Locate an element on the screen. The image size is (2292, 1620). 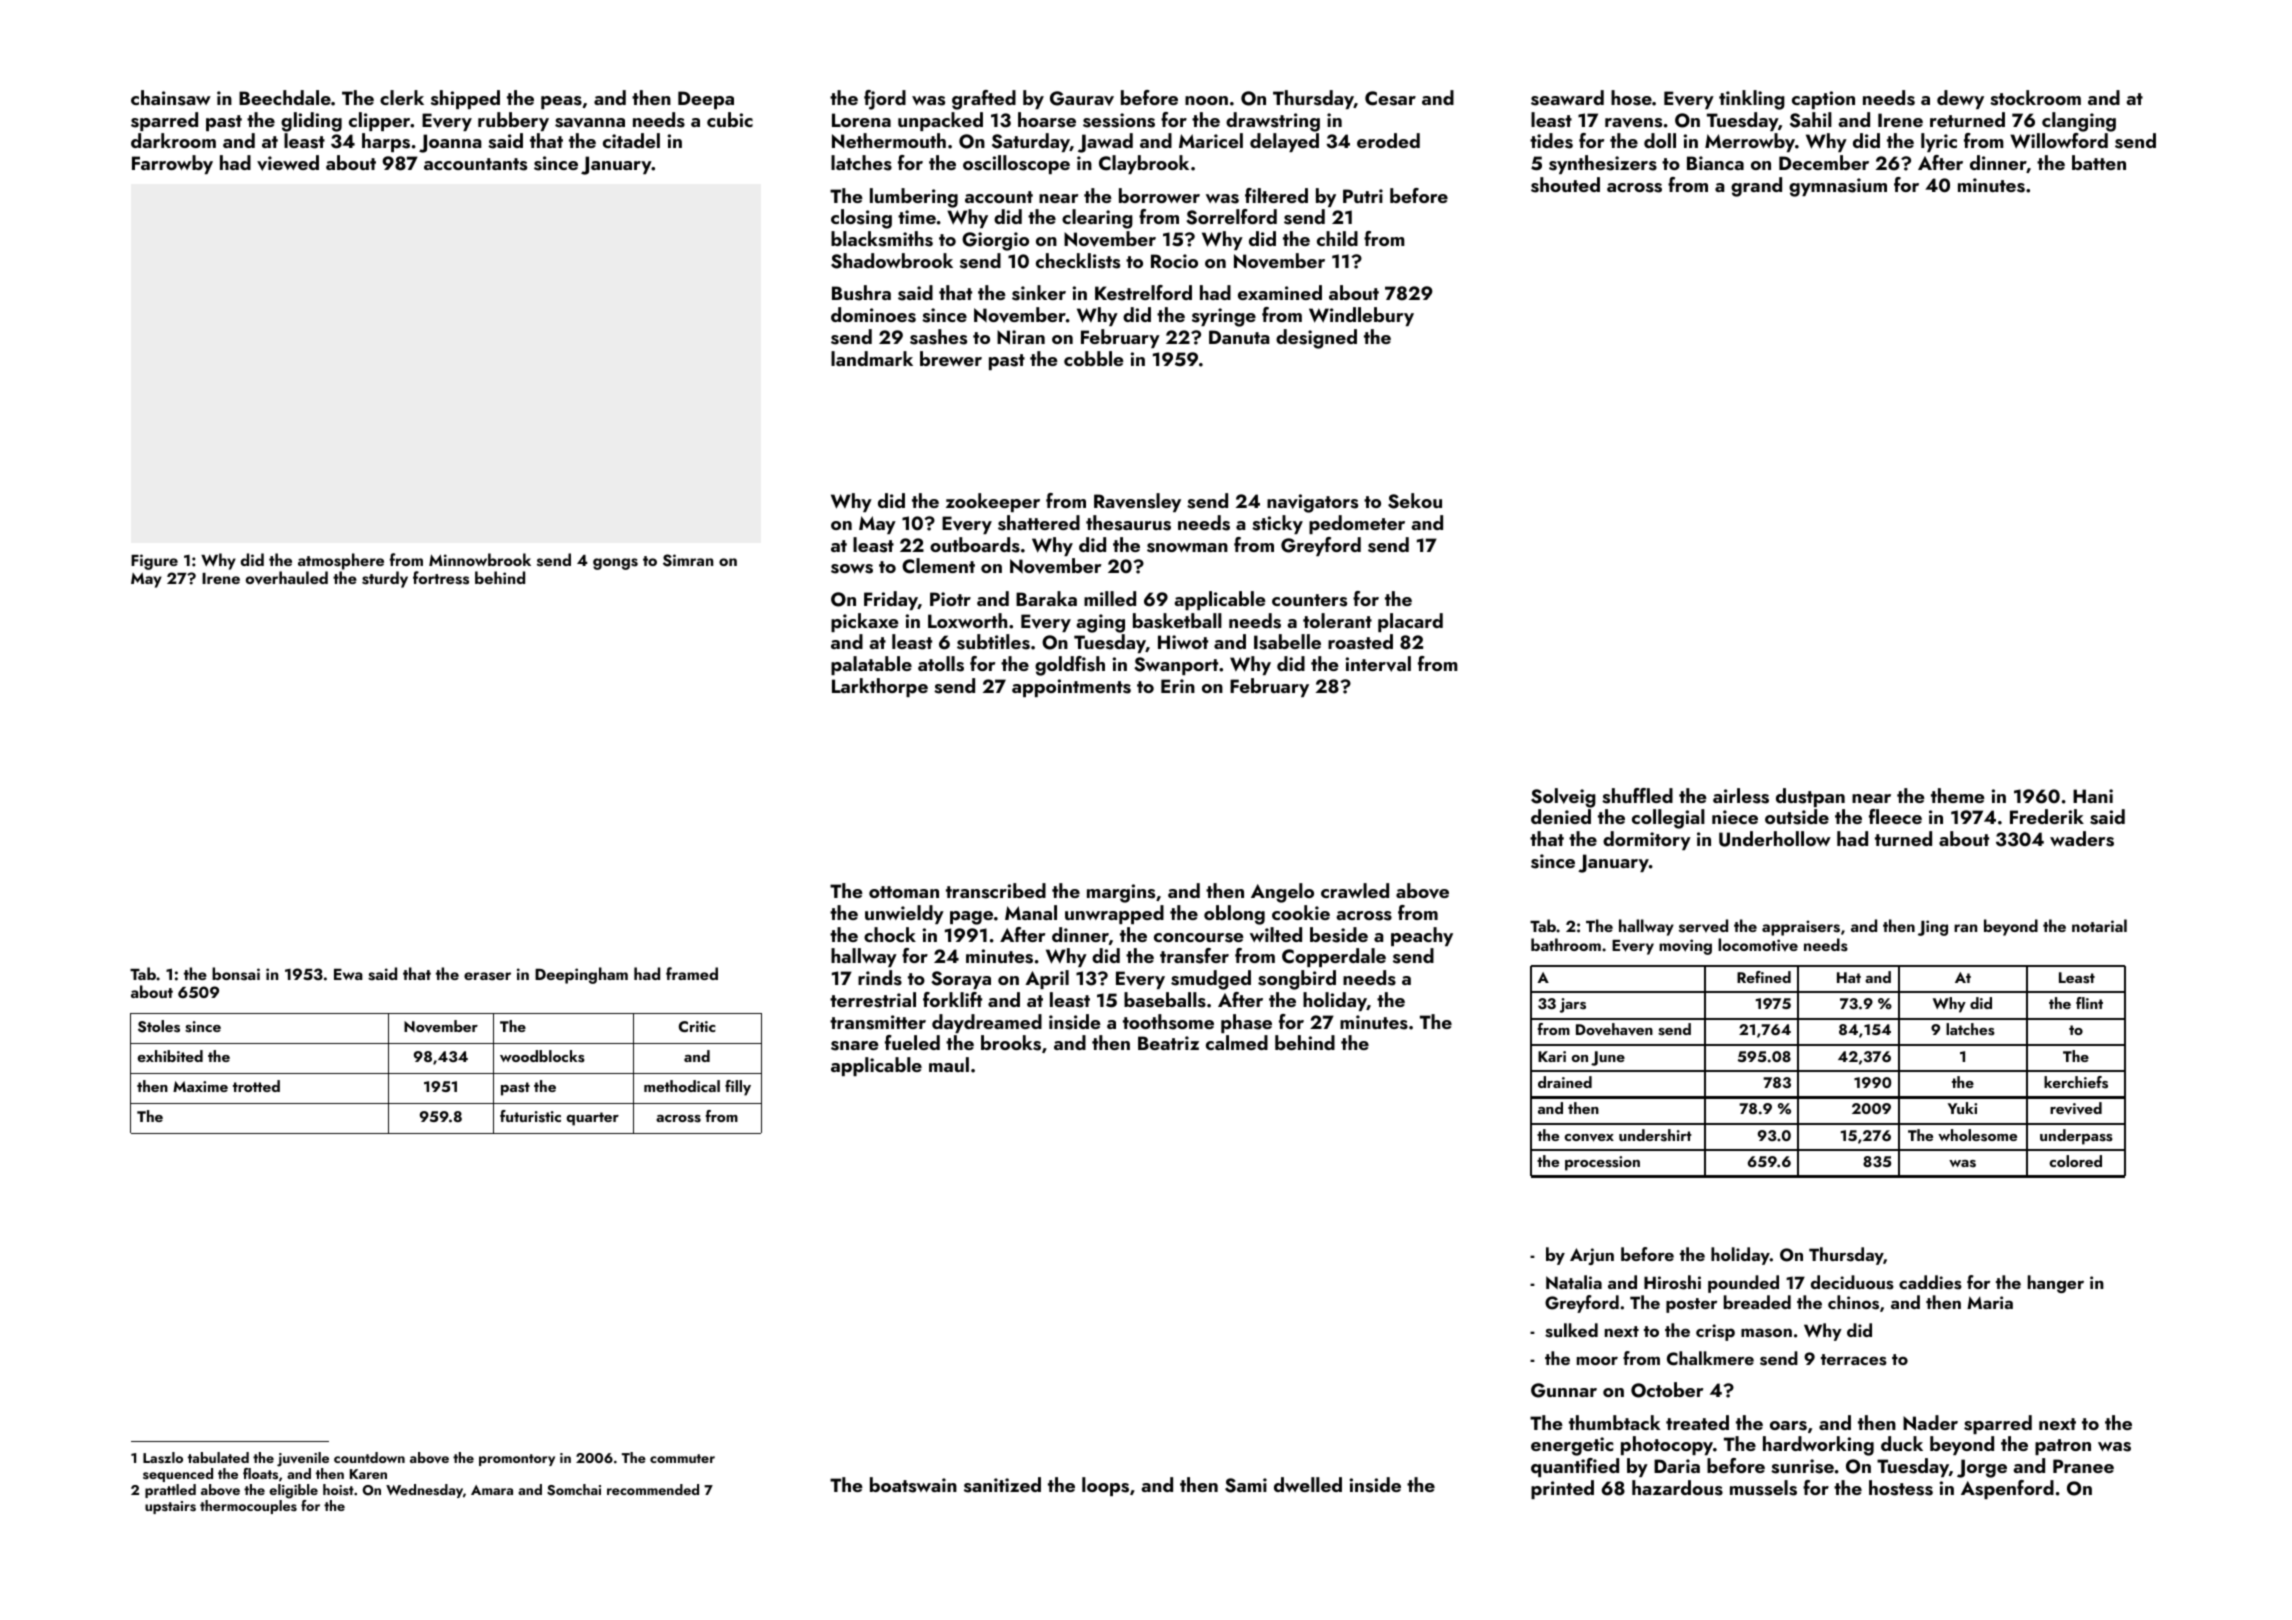
peachy is located at coordinates (1422, 936).
